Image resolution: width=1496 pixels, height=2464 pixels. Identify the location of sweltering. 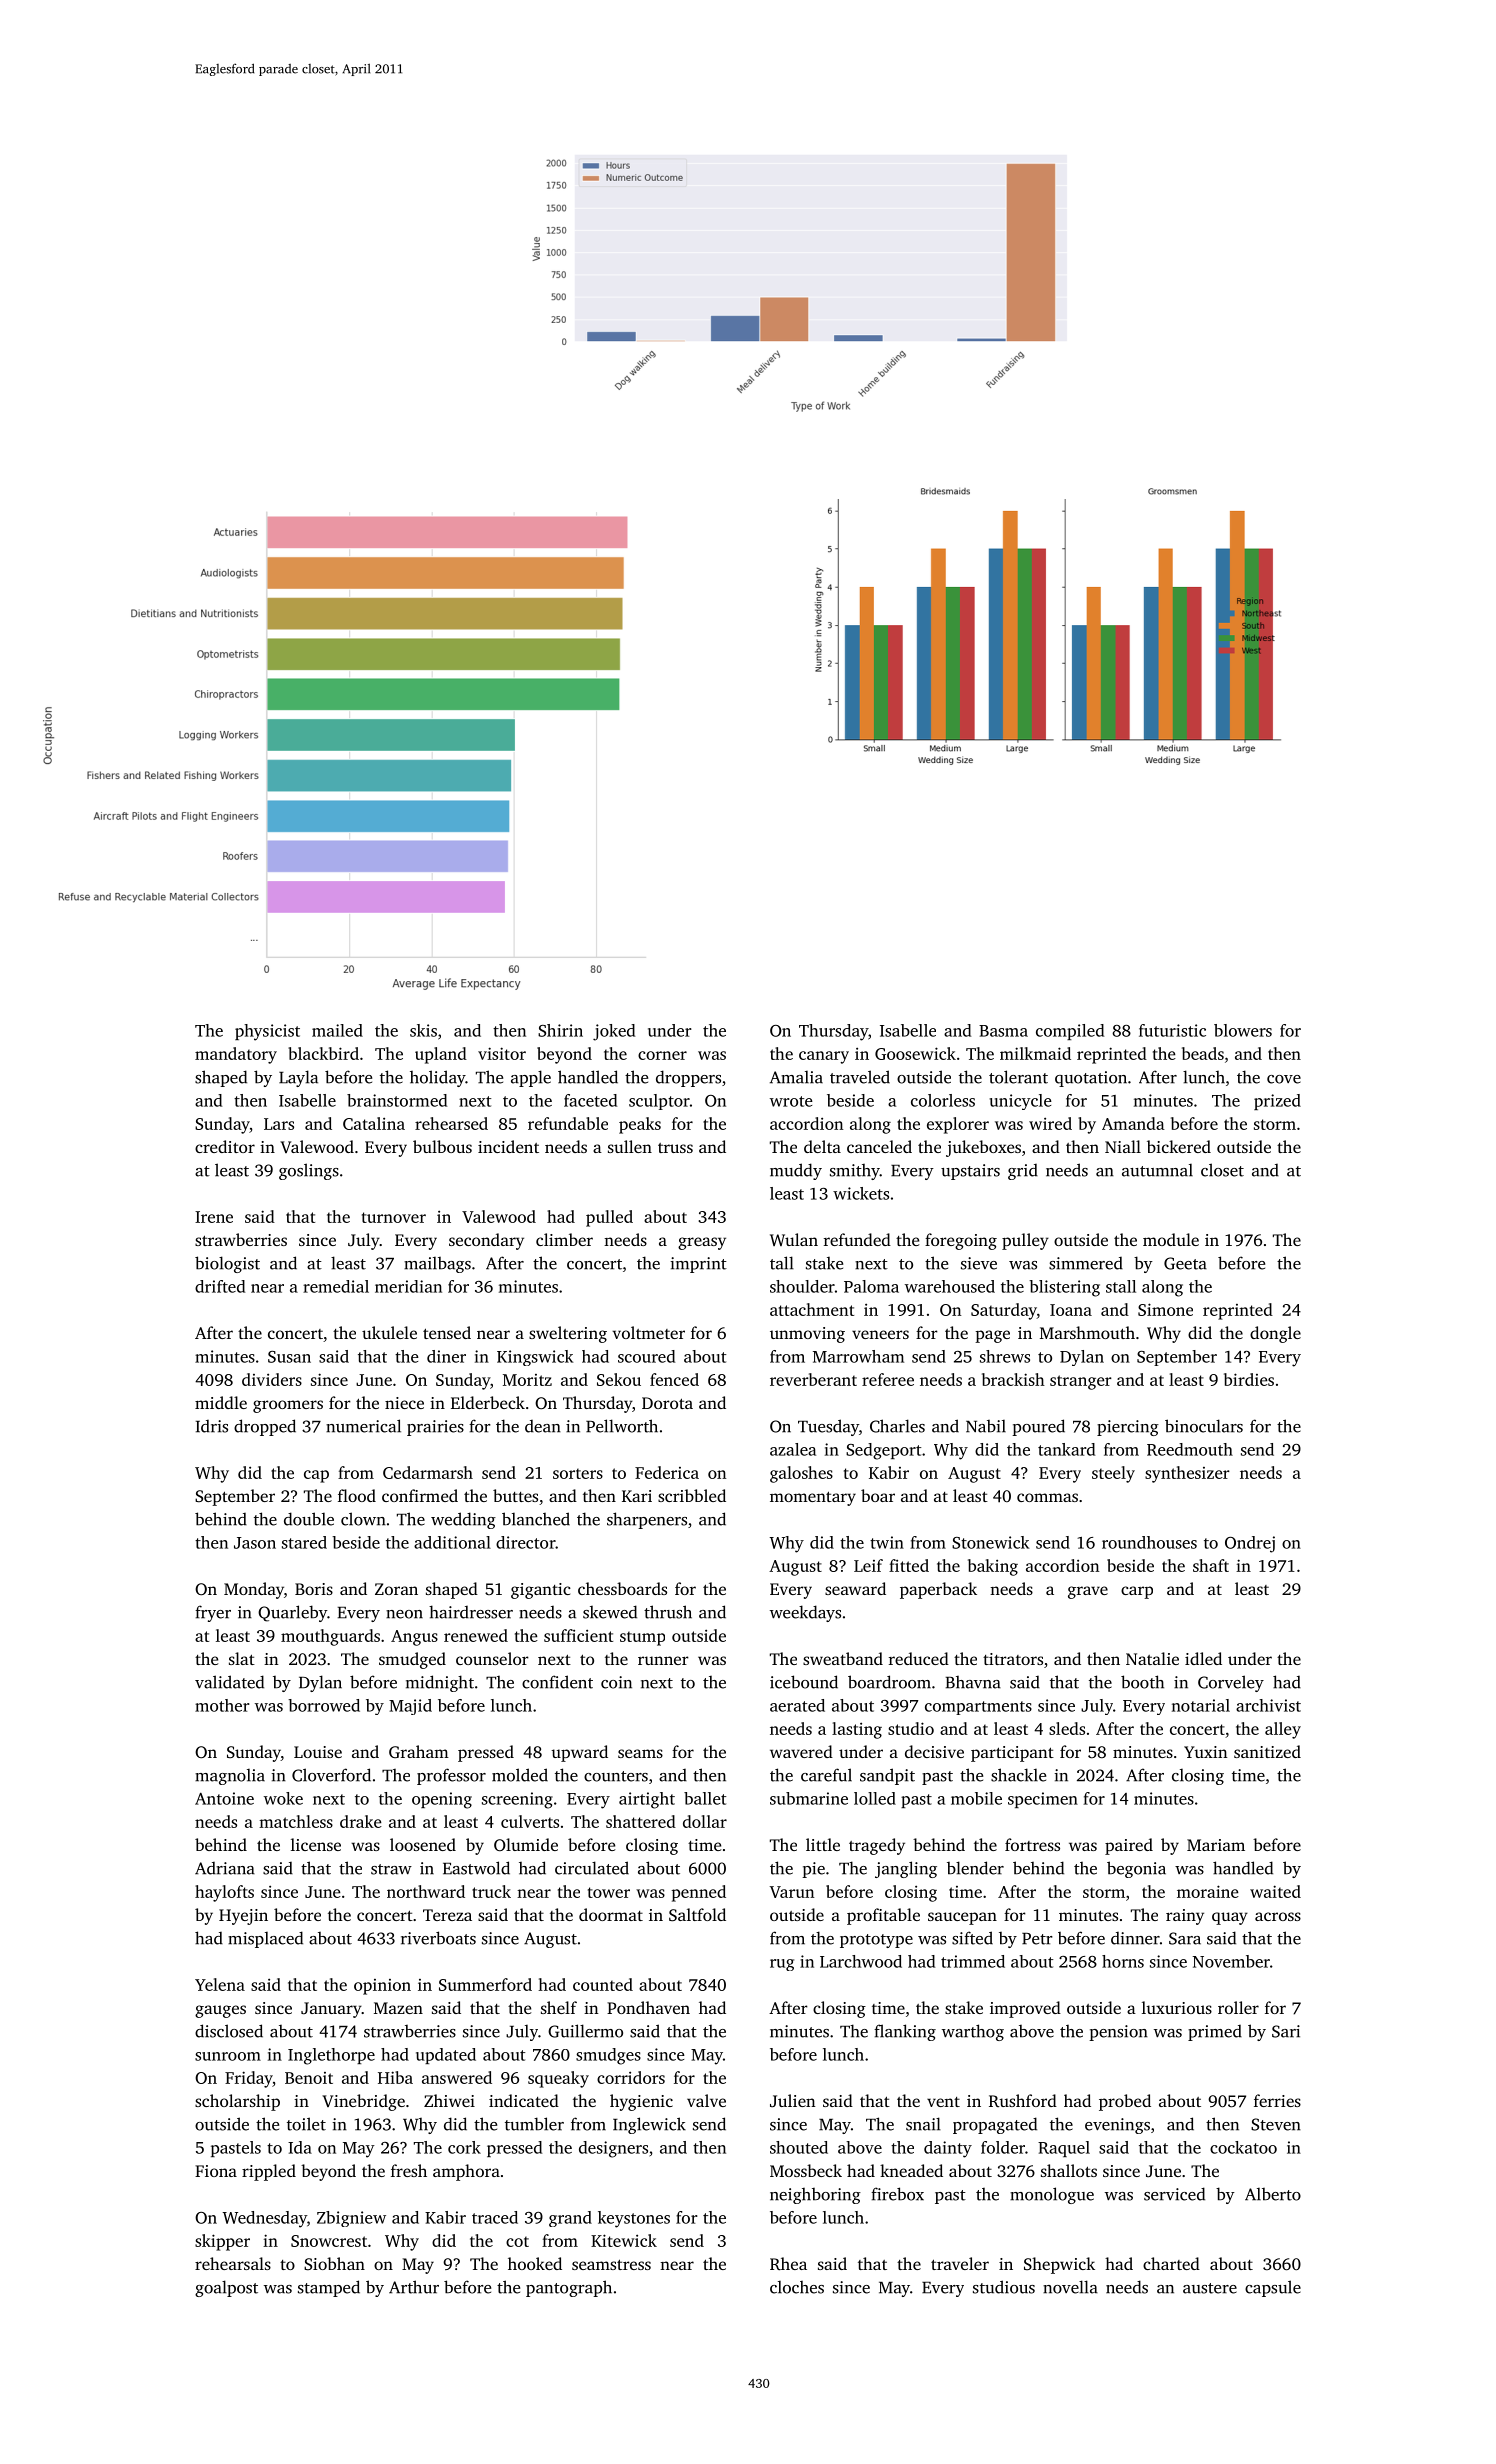
(568, 1334).
